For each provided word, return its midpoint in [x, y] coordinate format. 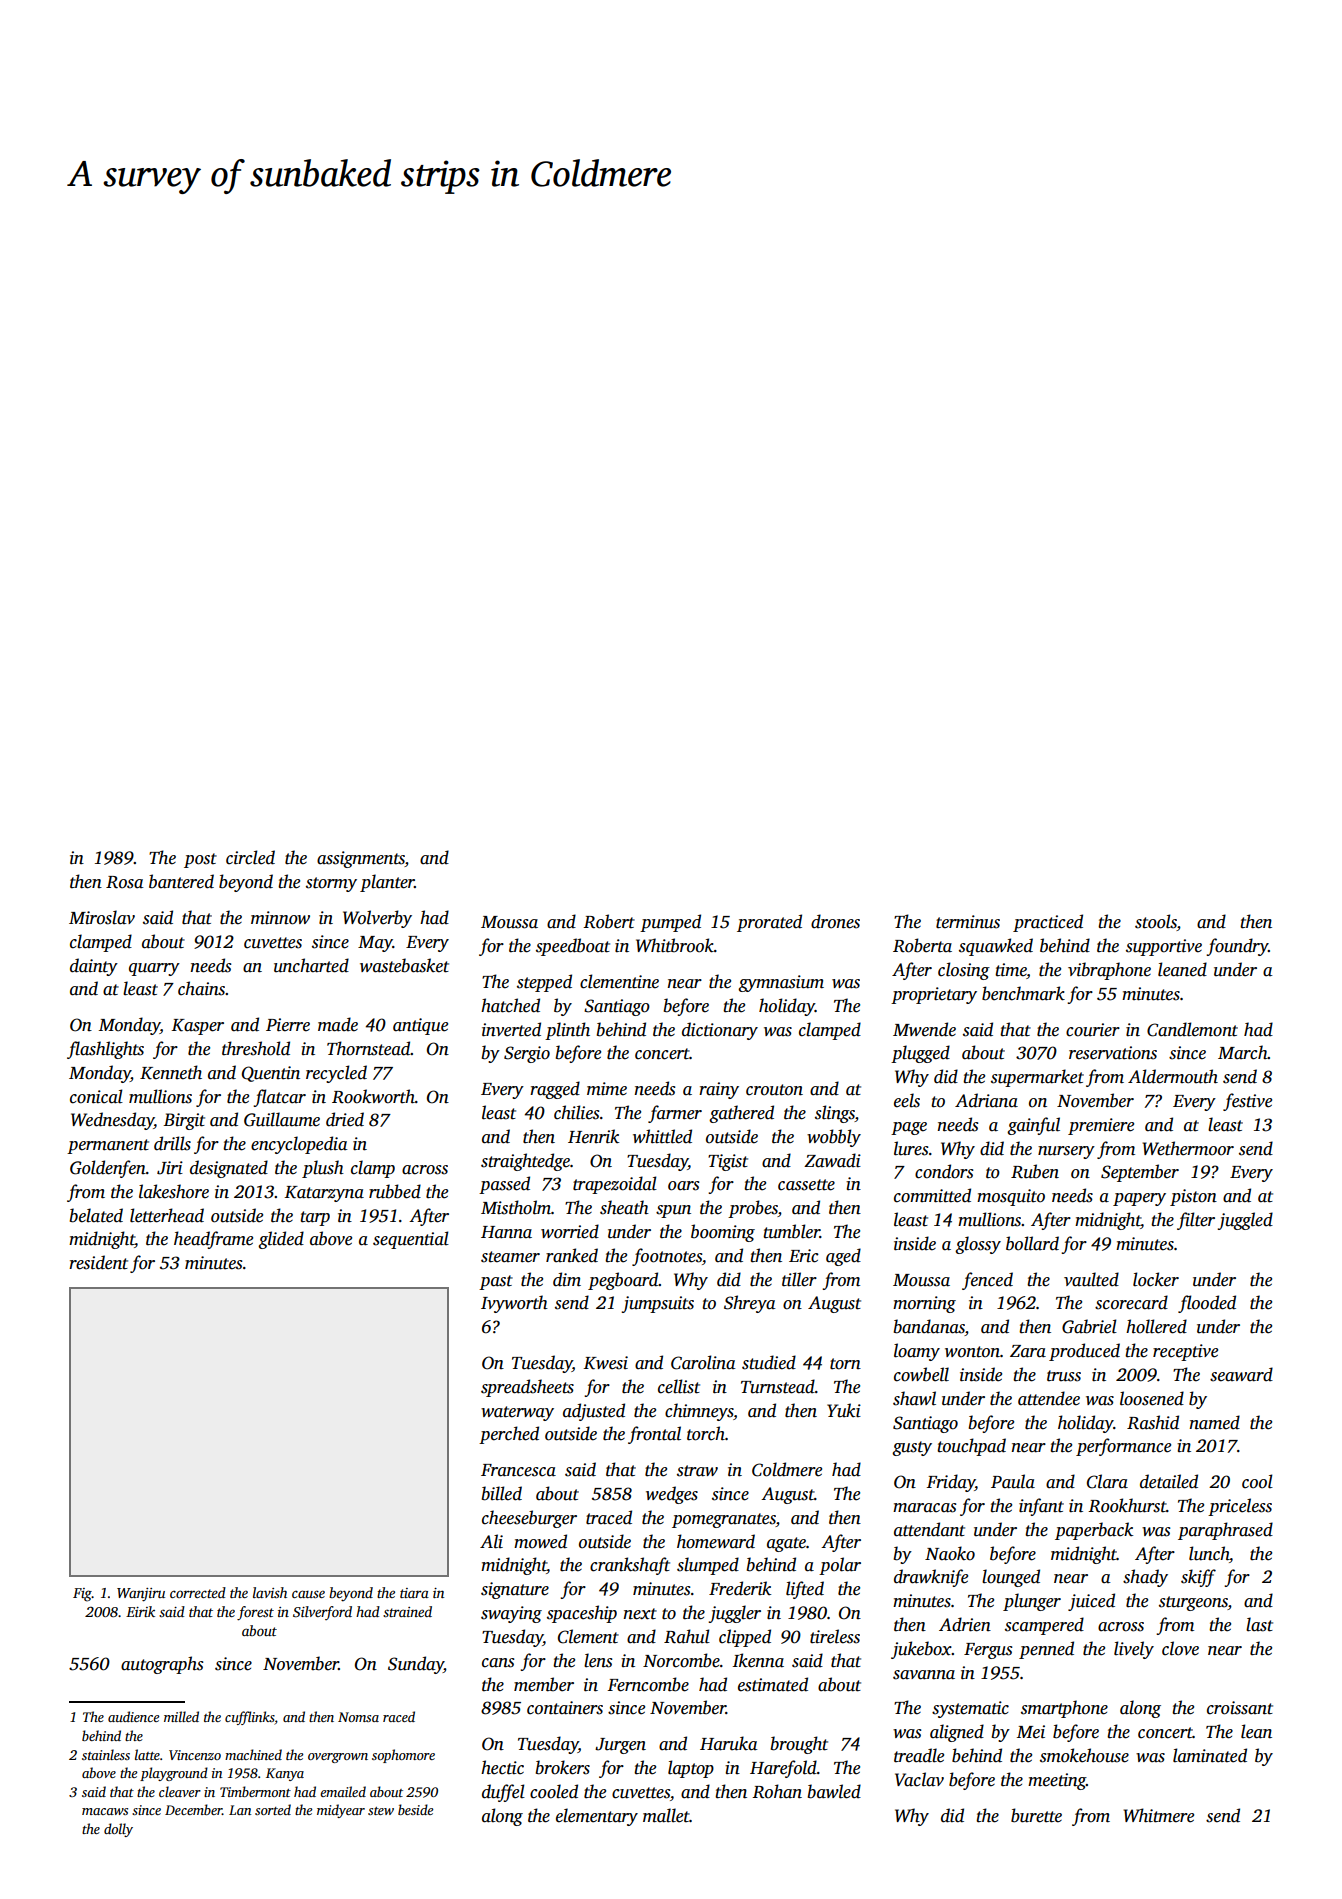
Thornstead [369, 1048]
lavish [270, 1592]
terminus [968, 922]
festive [1247, 1102]
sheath [624, 1207]
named [1215, 1422]
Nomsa [358, 1717]
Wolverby [377, 919]
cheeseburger [529, 1519]
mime [607, 1089]
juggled [1245, 1221]
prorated [769, 923]
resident [98, 1262]
